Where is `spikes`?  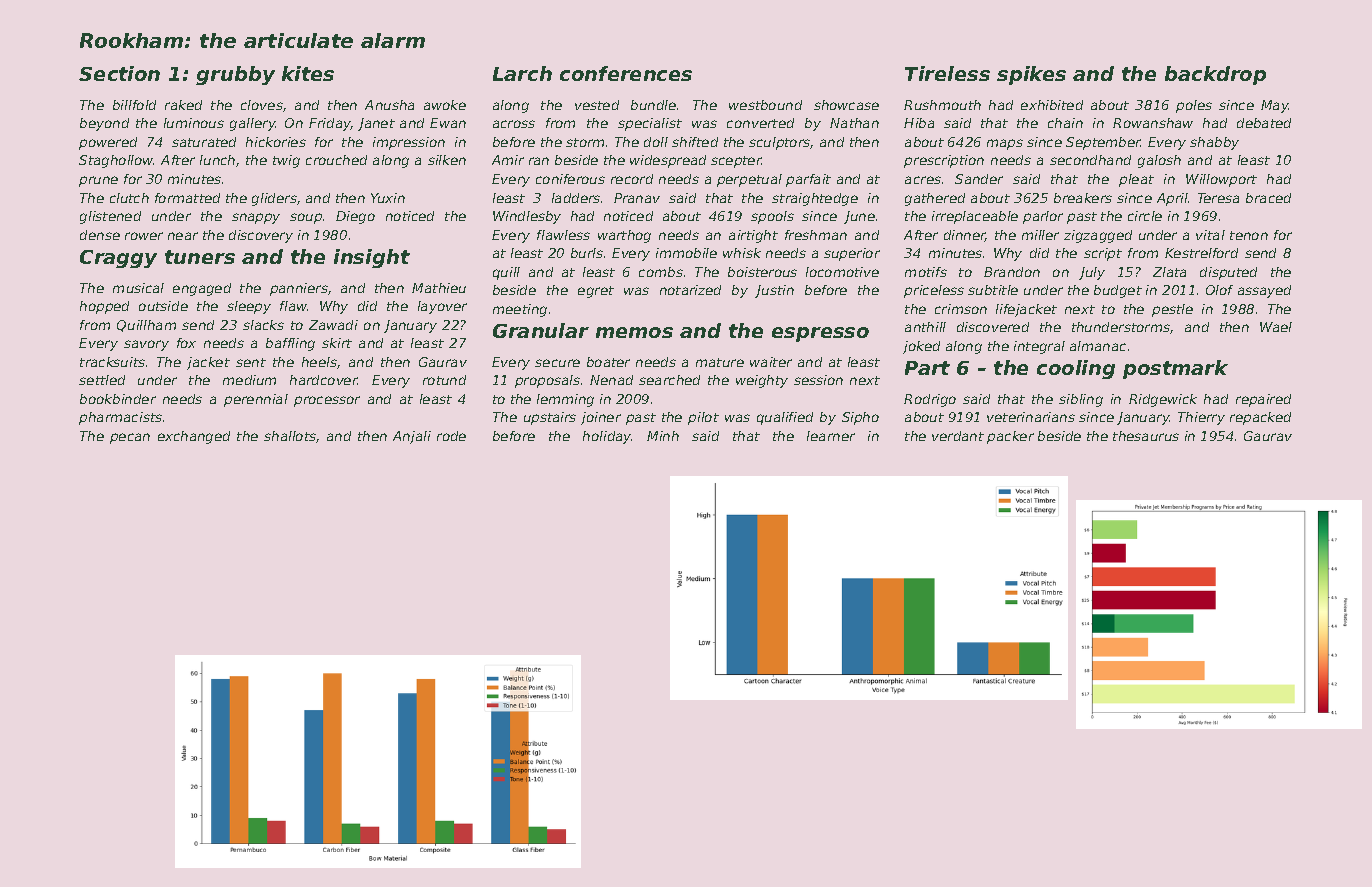
spikes is located at coordinates (1031, 75).
